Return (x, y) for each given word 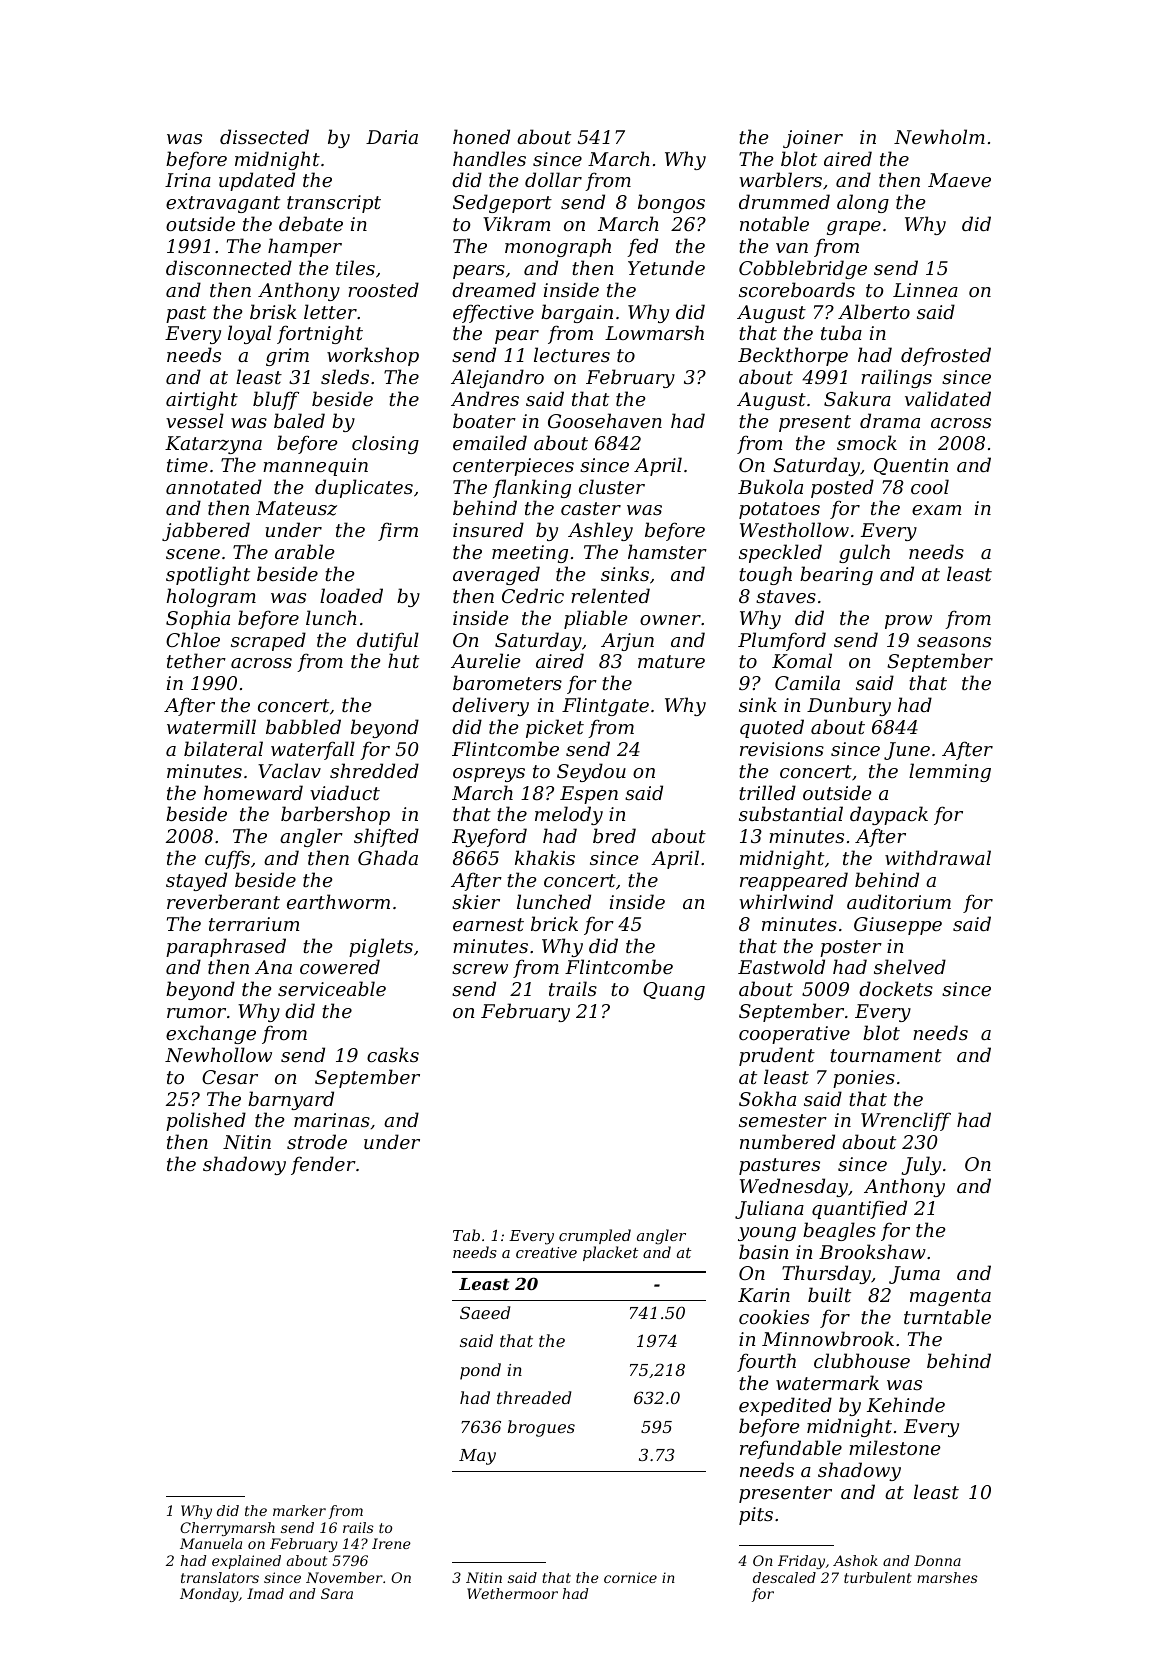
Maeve (959, 180)
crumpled (595, 1236)
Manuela (211, 1543)
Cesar (230, 1077)
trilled (767, 792)
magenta (950, 1297)
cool (930, 486)
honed (481, 136)
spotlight (208, 575)
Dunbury (849, 706)
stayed (196, 881)
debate (311, 223)
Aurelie (486, 660)
